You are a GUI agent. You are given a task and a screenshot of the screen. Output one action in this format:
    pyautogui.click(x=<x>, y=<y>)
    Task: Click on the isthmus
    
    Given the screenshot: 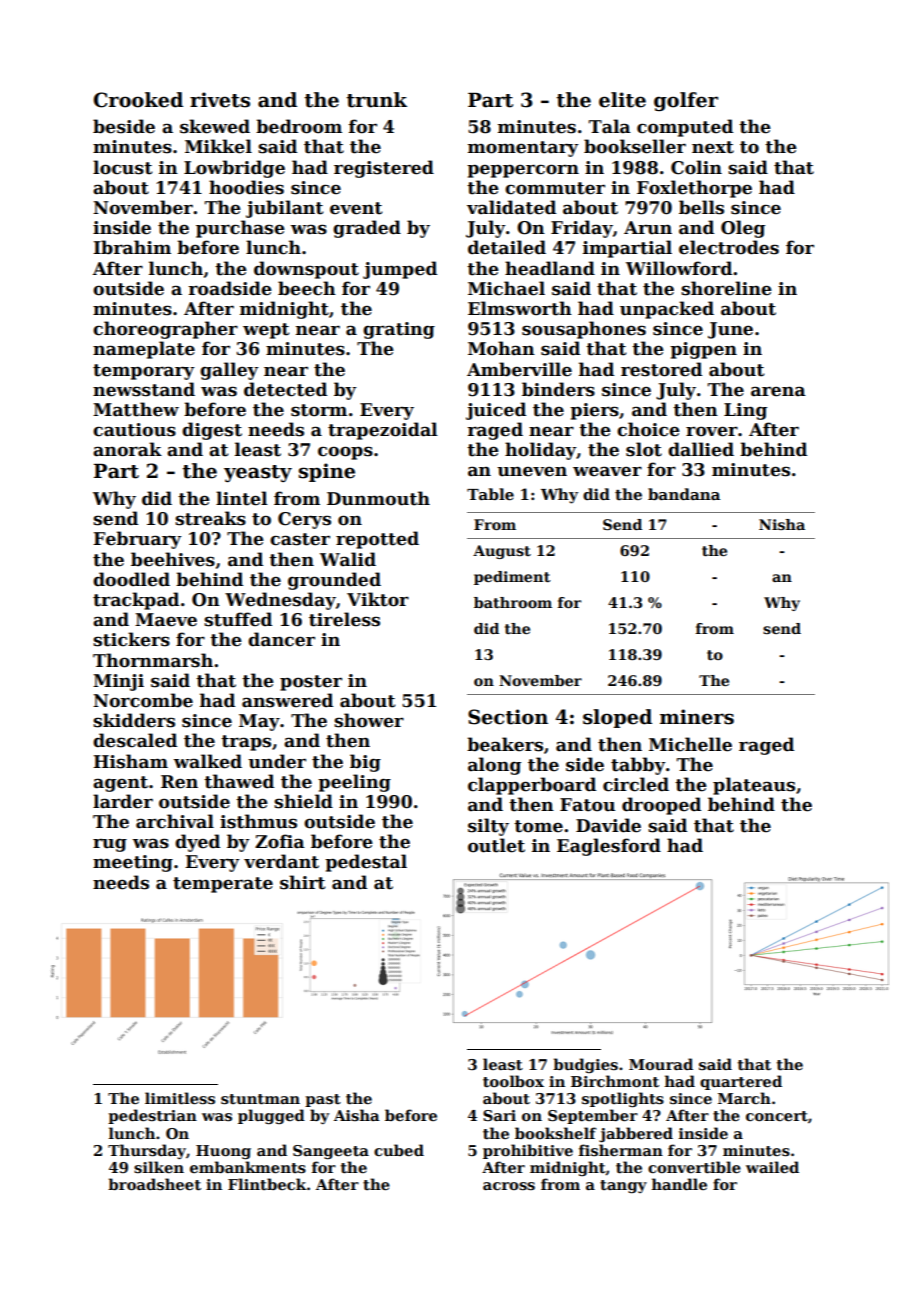 What is the action you would take?
    pyautogui.click(x=258, y=821)
